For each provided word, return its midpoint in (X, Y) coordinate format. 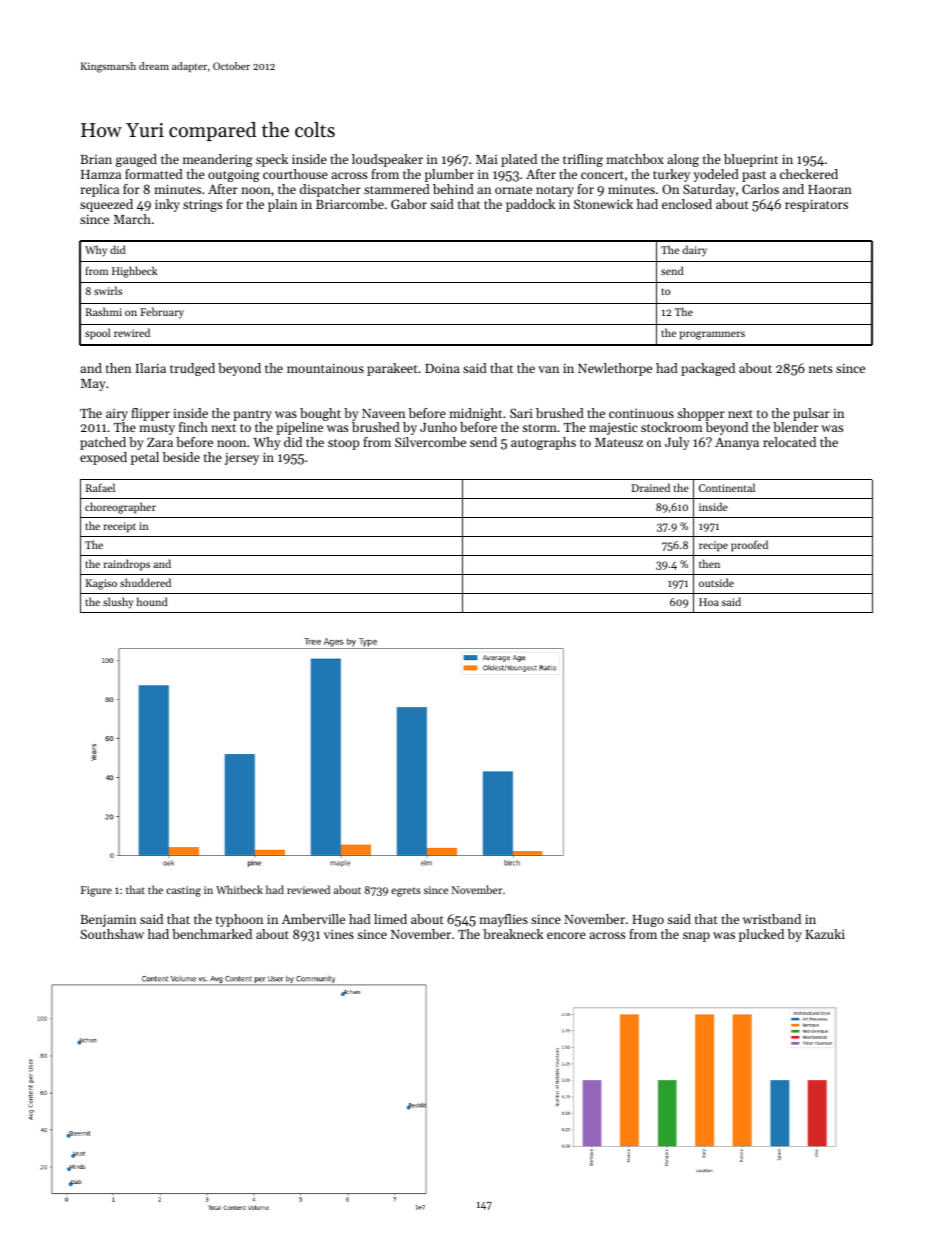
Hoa (709, 602)
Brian (96, 159)
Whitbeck (239, 889)
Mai (487, 159)
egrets (406, 892)
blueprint (751, 160)
